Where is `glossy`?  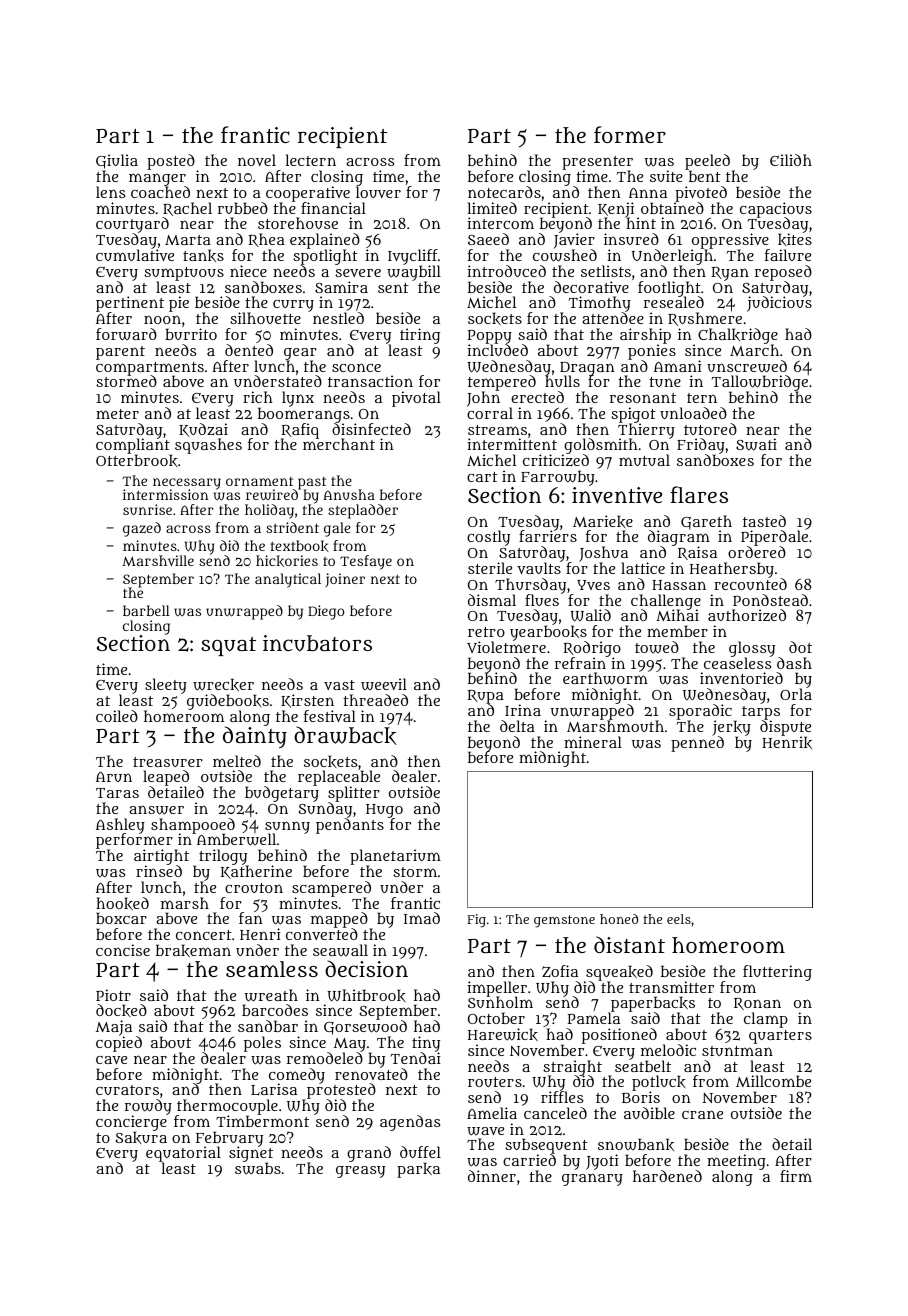
glossy is located at coordinates (752, 649).
